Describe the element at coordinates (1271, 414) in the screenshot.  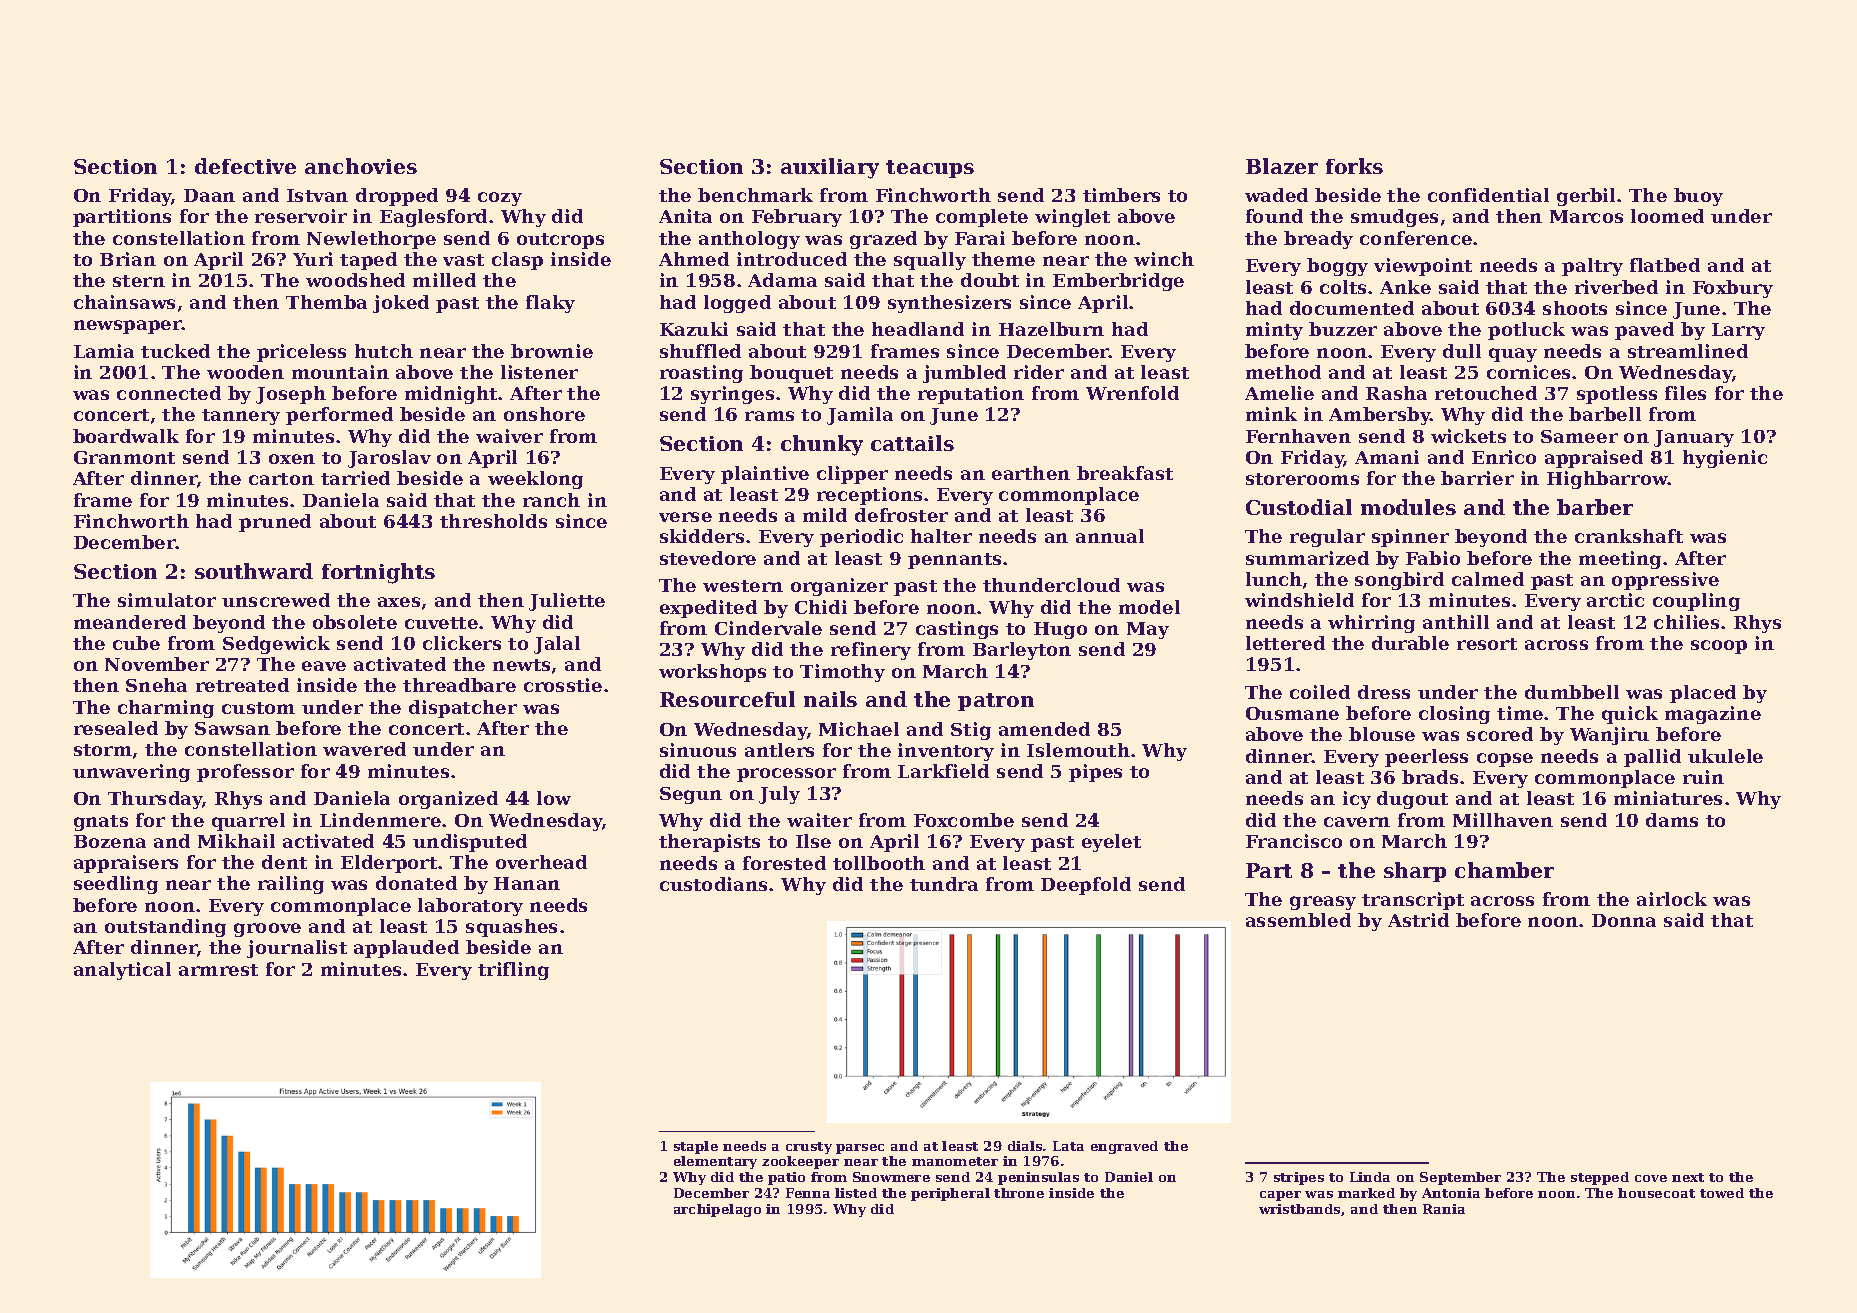
I see `mink` at that location.
